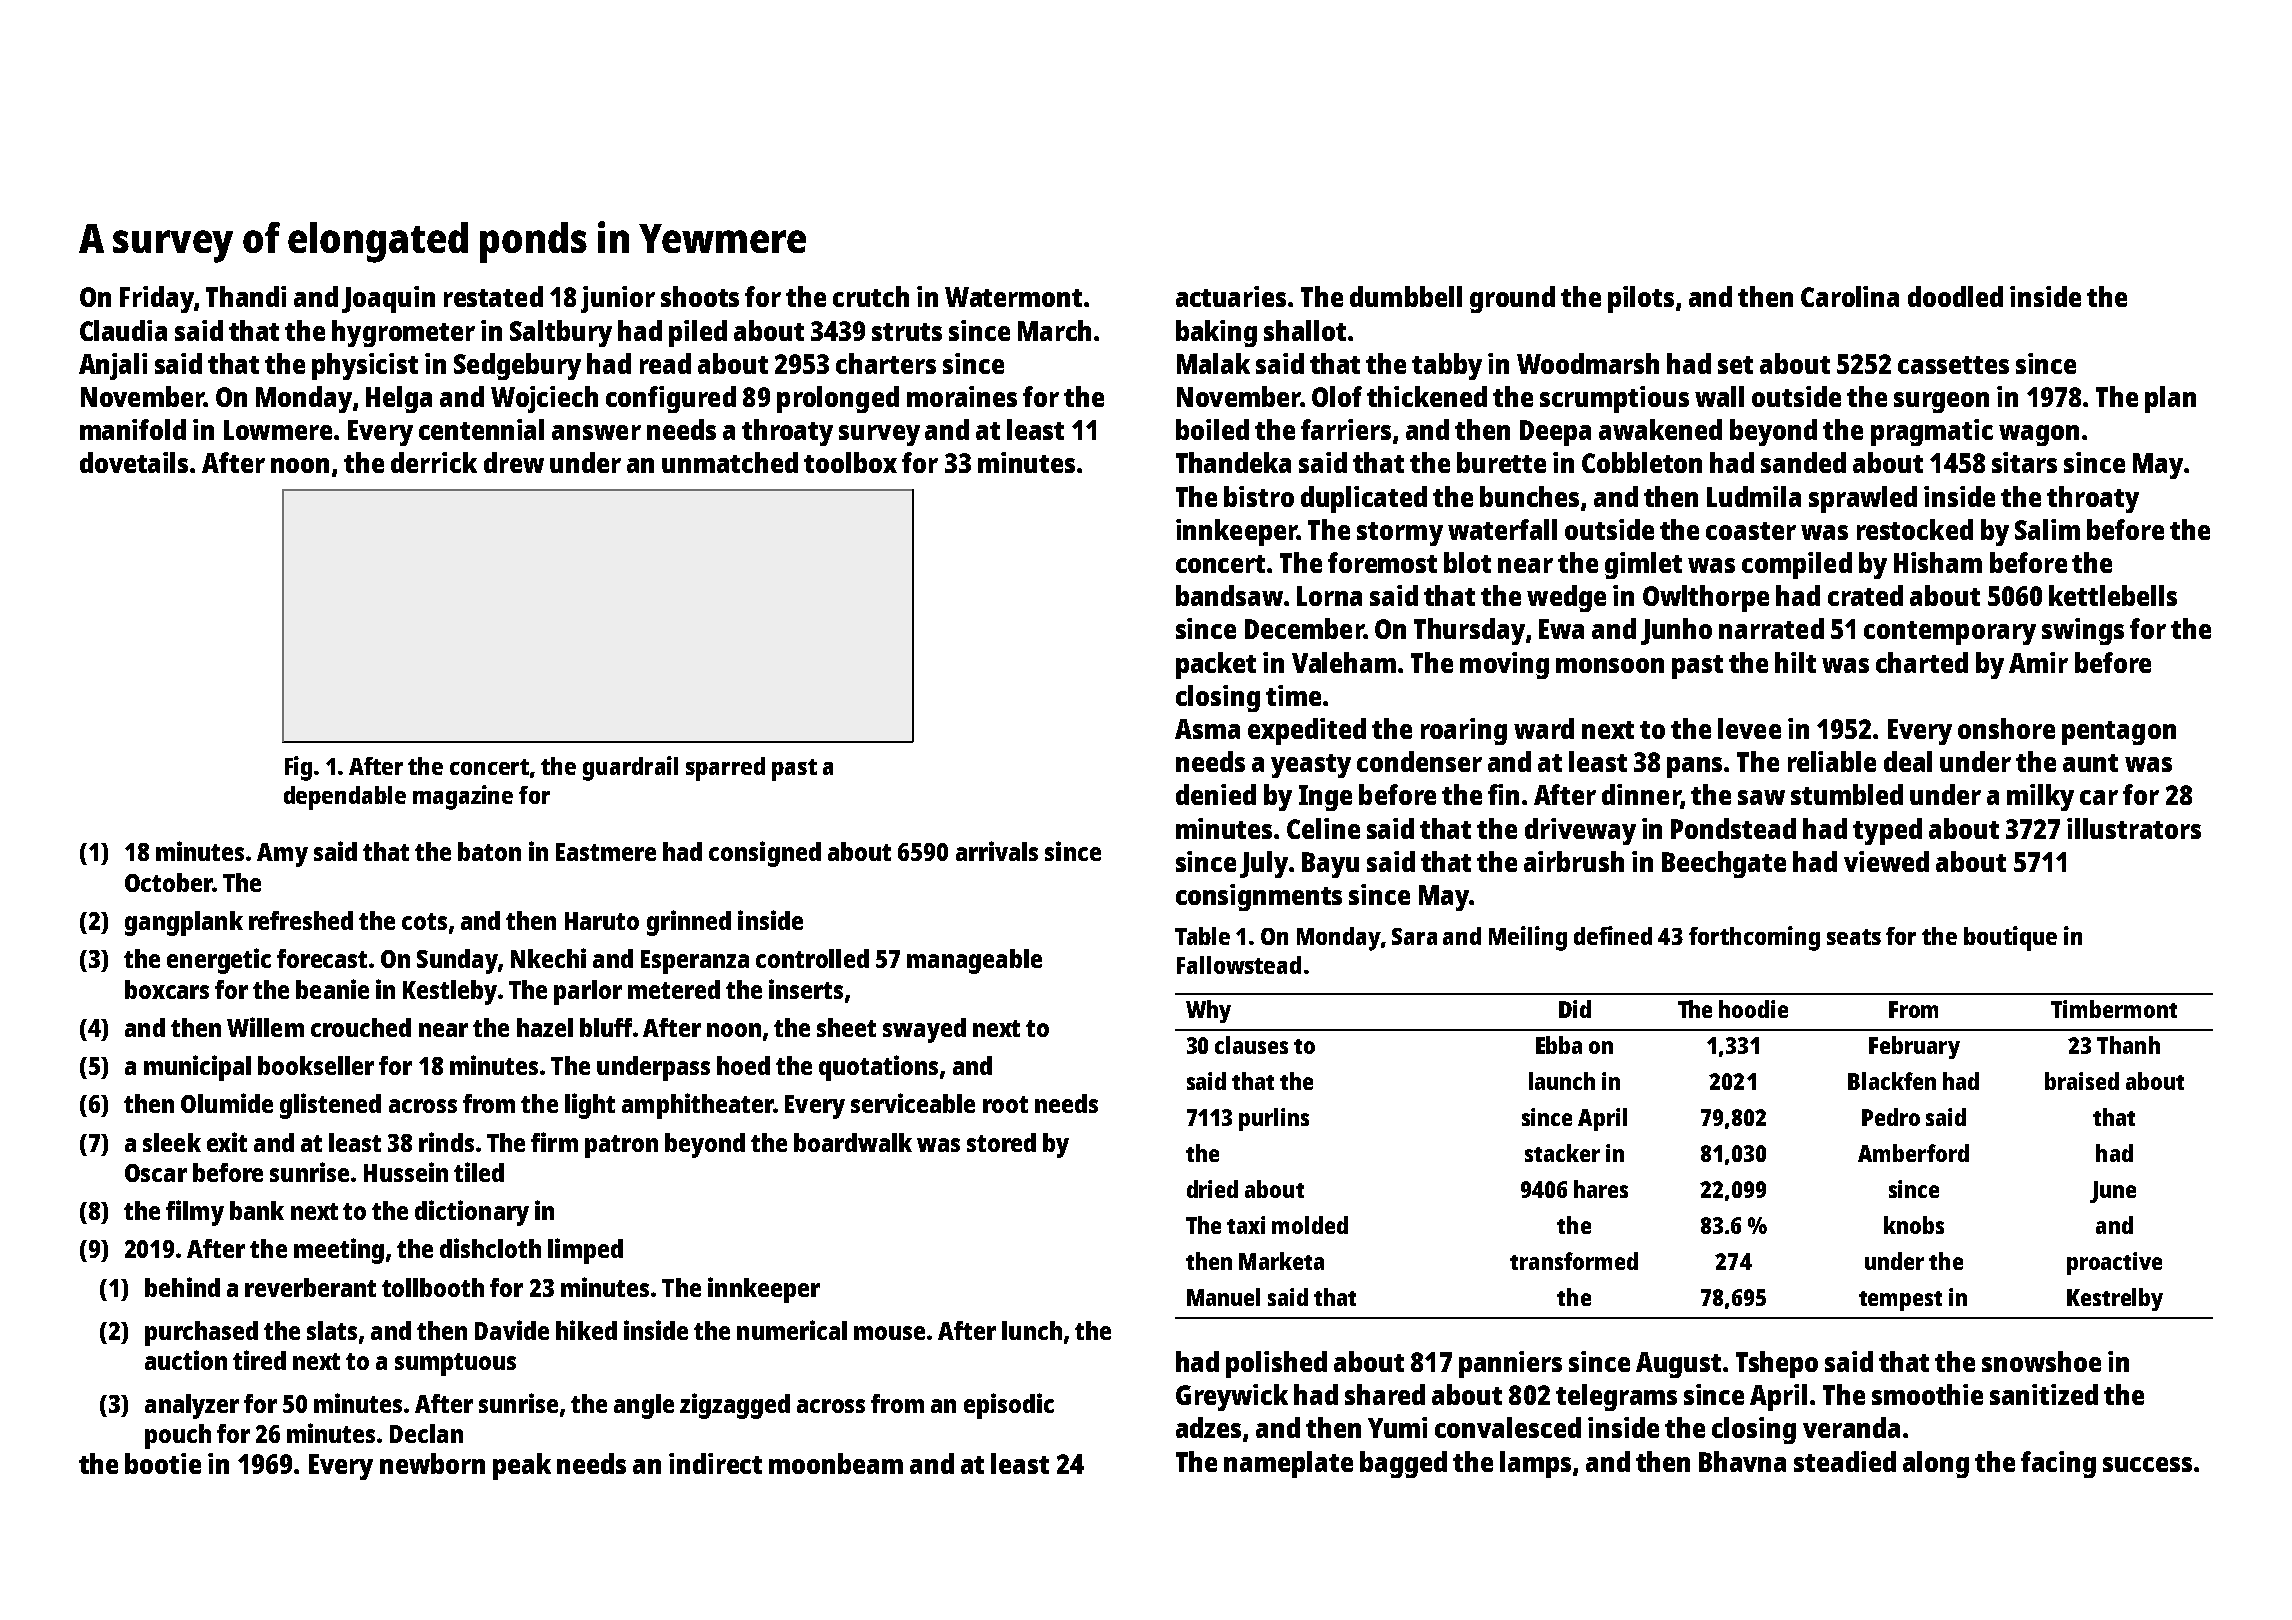  What do you see at coordinates (1013, 297) in the screenshot?
I see `Watermont` at bounding box center [1013, 297].
